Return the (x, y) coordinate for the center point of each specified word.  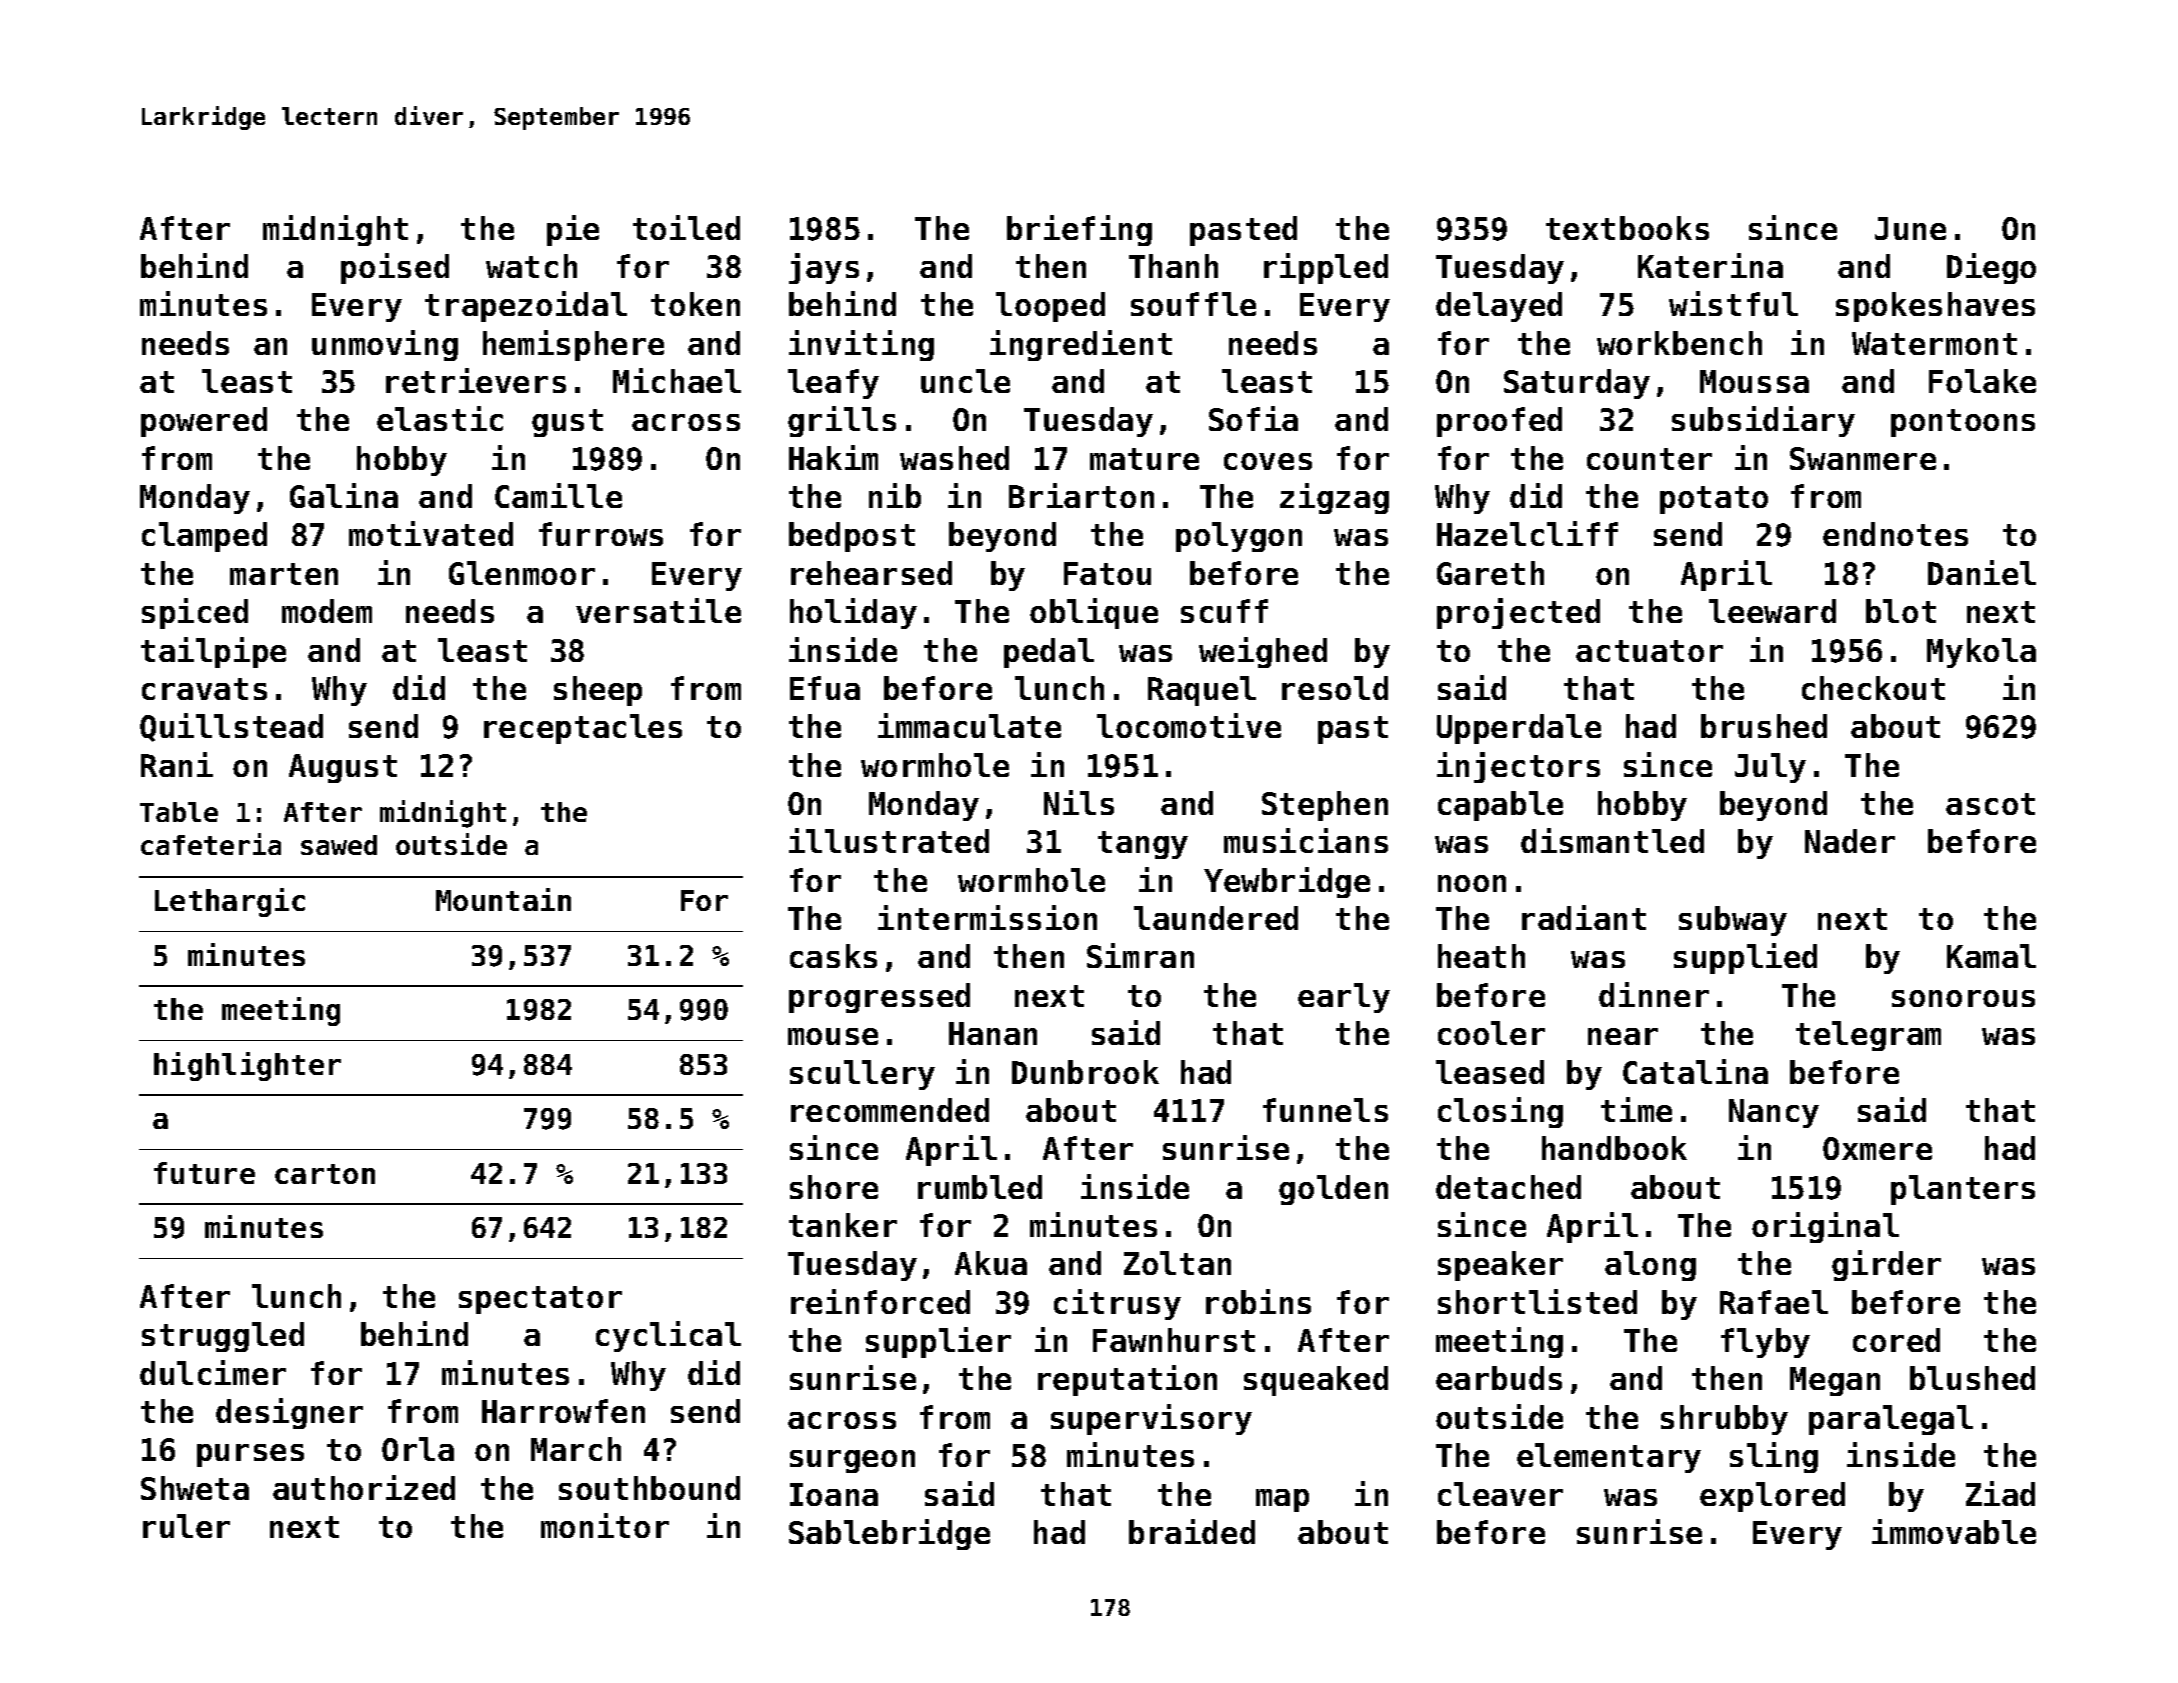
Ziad (2000, 1493)
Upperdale (1519, 729)
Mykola (1981, 653)
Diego (1991, 268)
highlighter (247, 1066)
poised (395, 268)
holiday (853, 613)
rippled (1326, 268)
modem (327, 611)
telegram (1868, 1036)
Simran (1140, 955)
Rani (177, 764)
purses (250, 1455)
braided (1192, 1531)
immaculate (969, 725)
